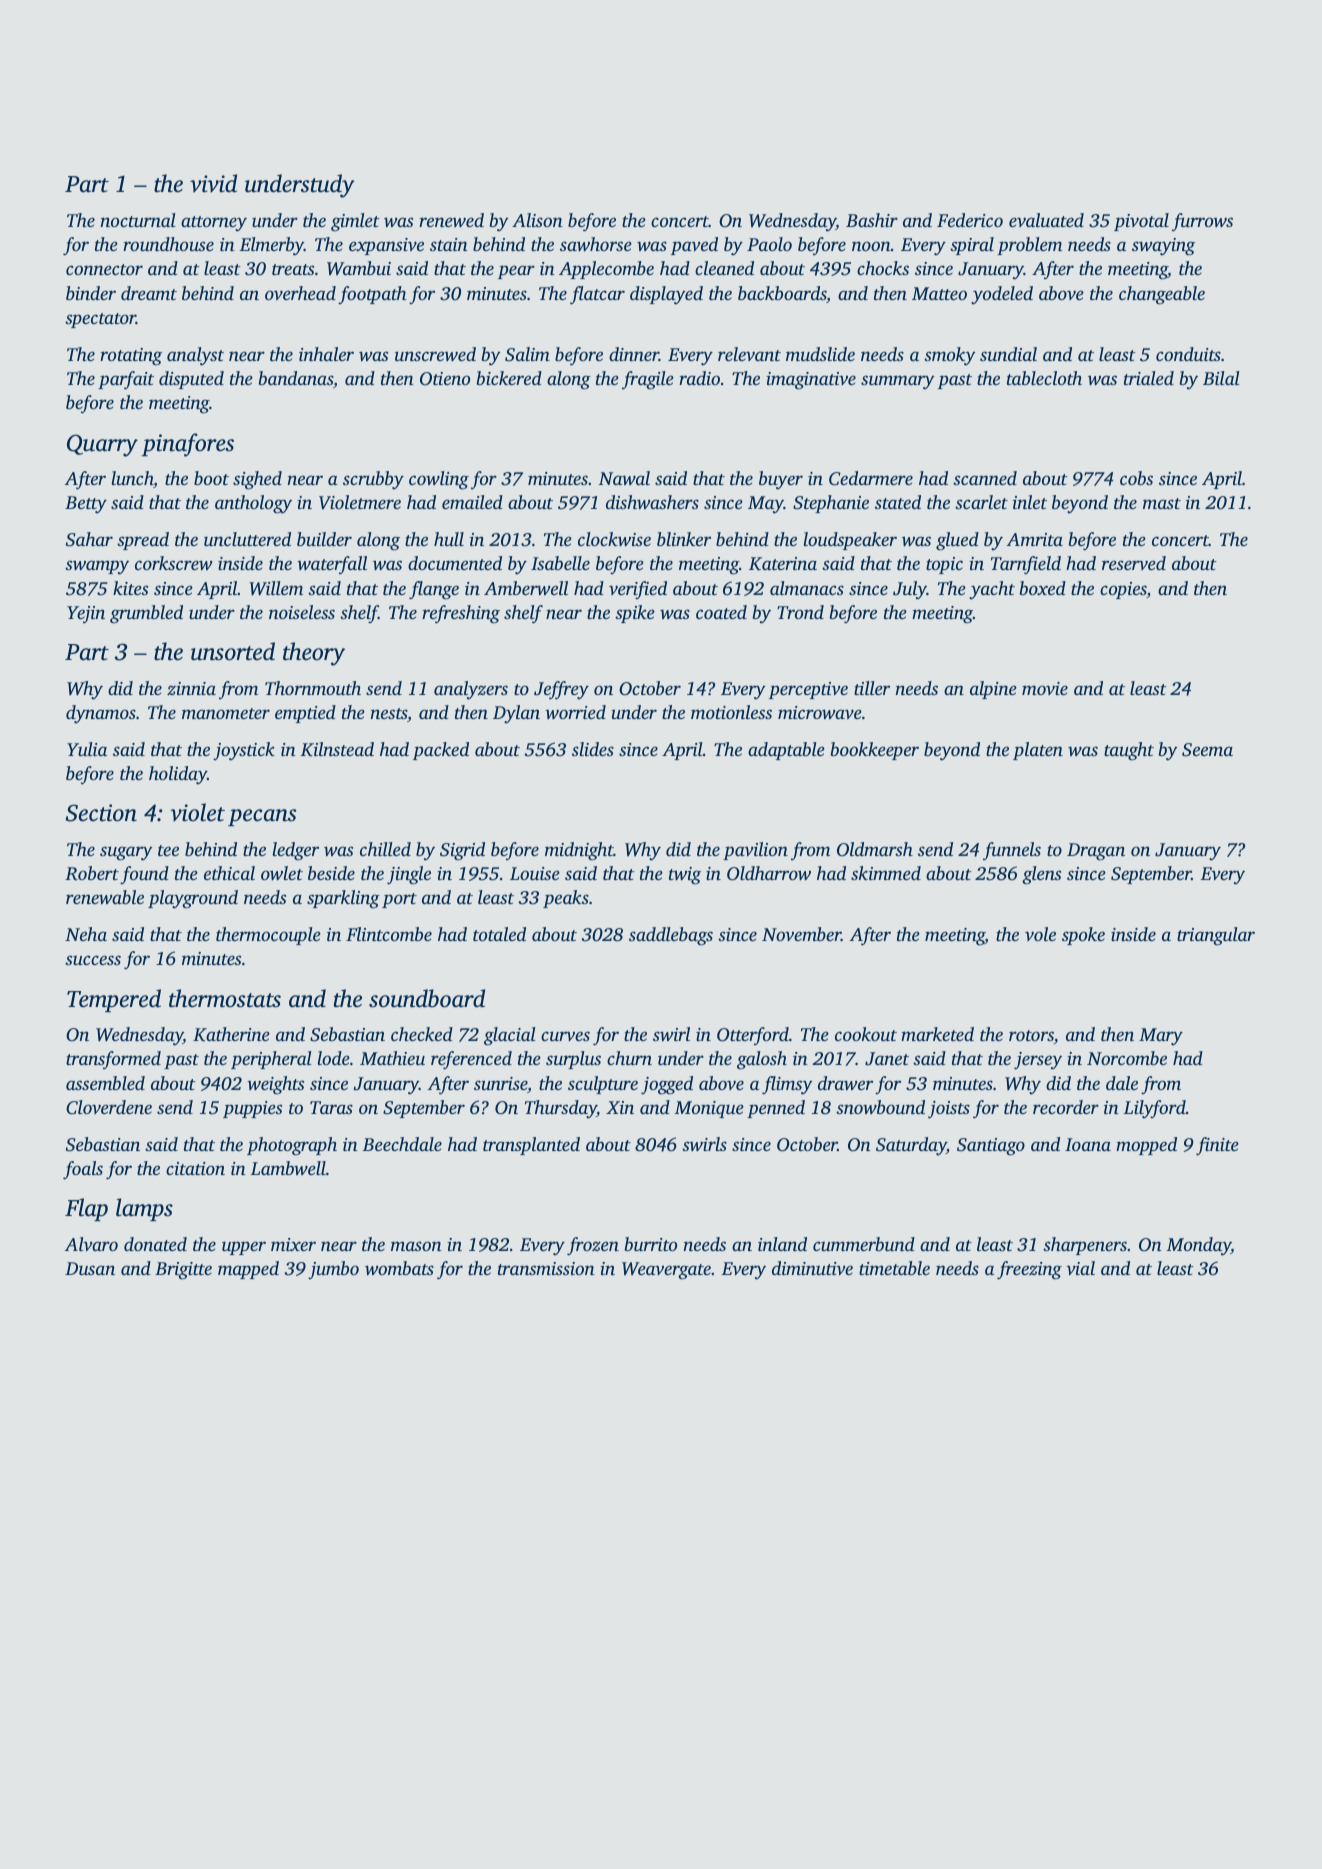  I want to click on vivid, so click(213, 183).
